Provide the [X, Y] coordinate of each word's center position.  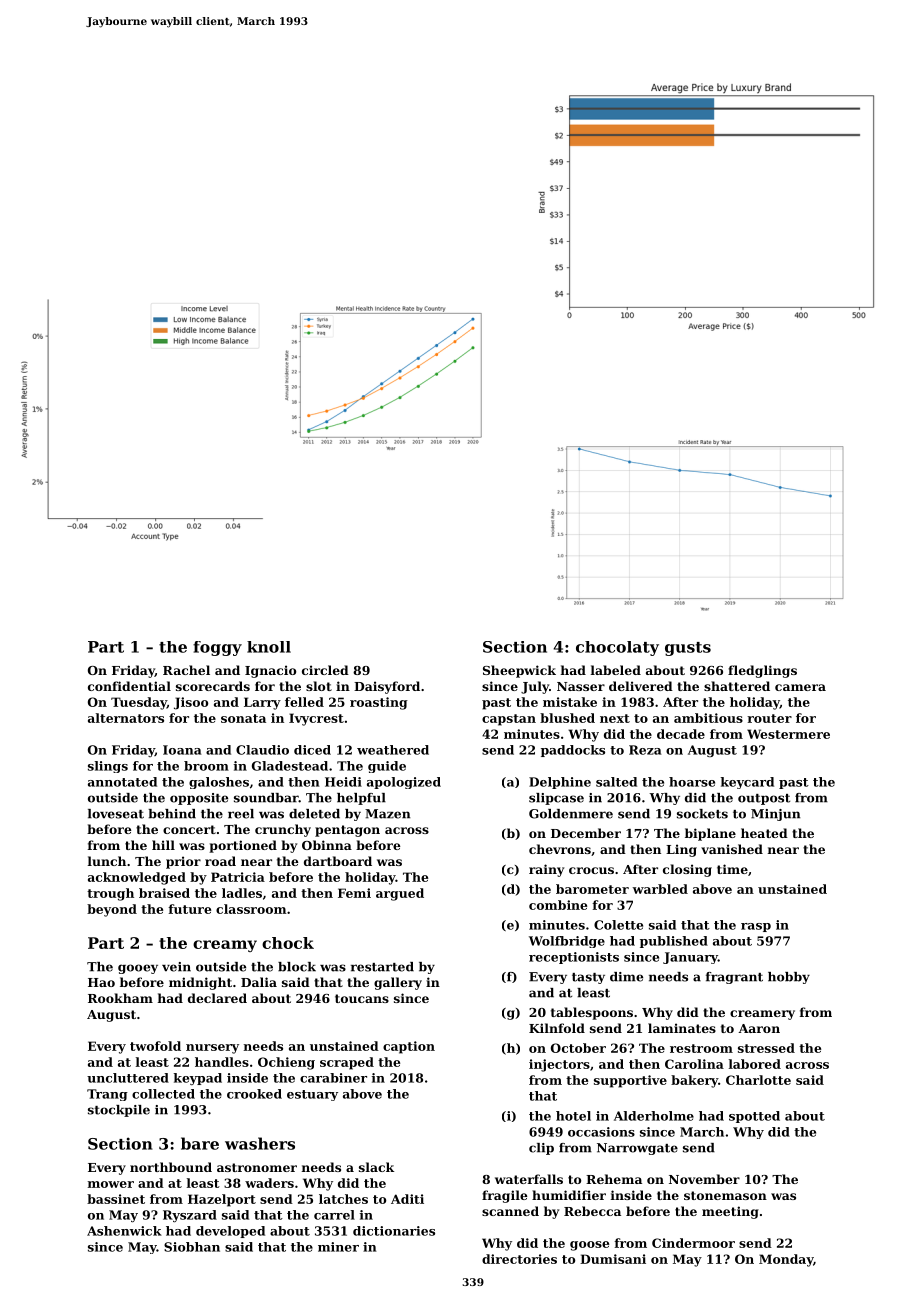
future [189, 909]
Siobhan [192, 1247]
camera [800, 687]
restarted [382, 967]
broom [206, 766]
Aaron [759, 1028]
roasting [379, 703]
